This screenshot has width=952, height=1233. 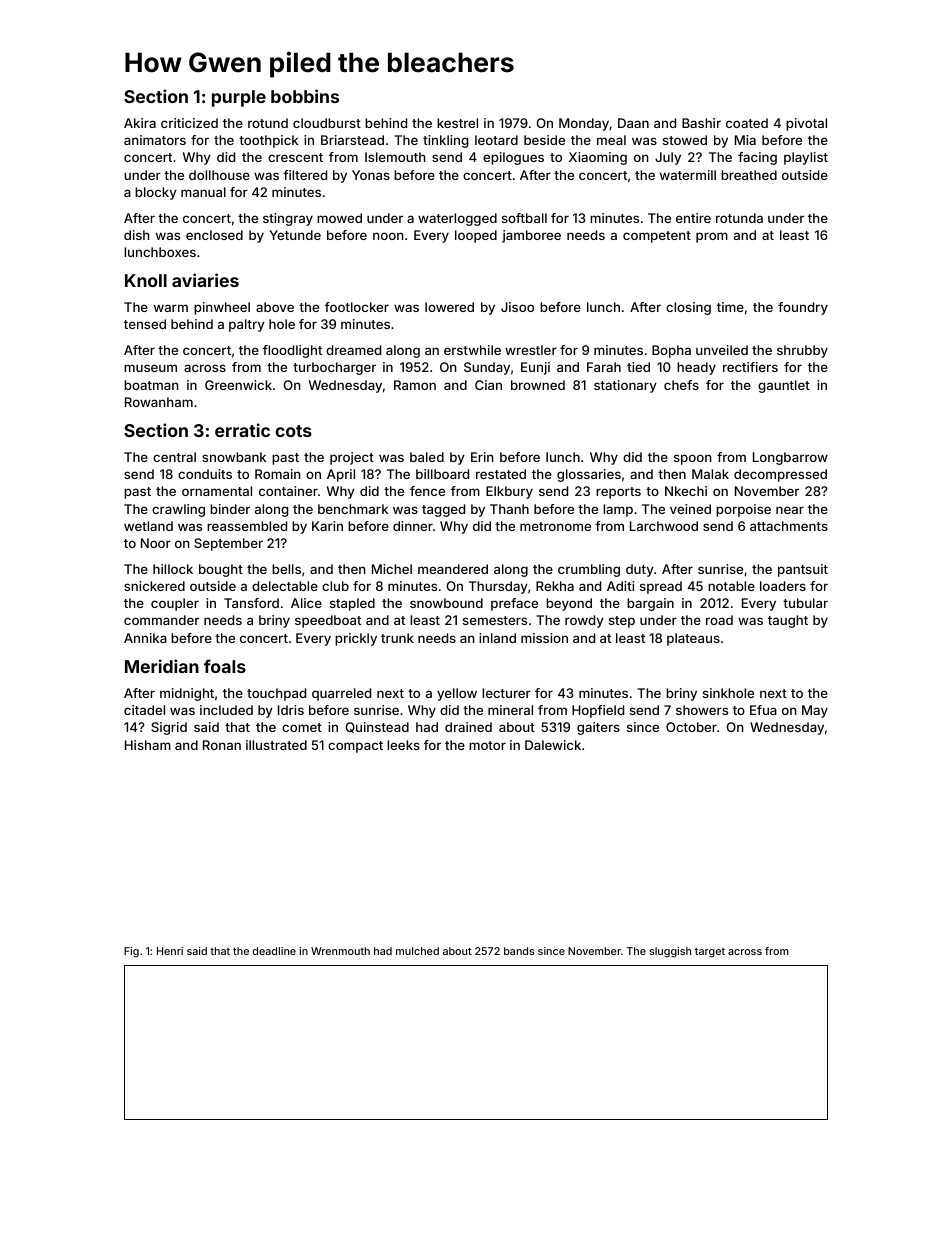 I want to click on loaders, so click(x=783, y=586).
